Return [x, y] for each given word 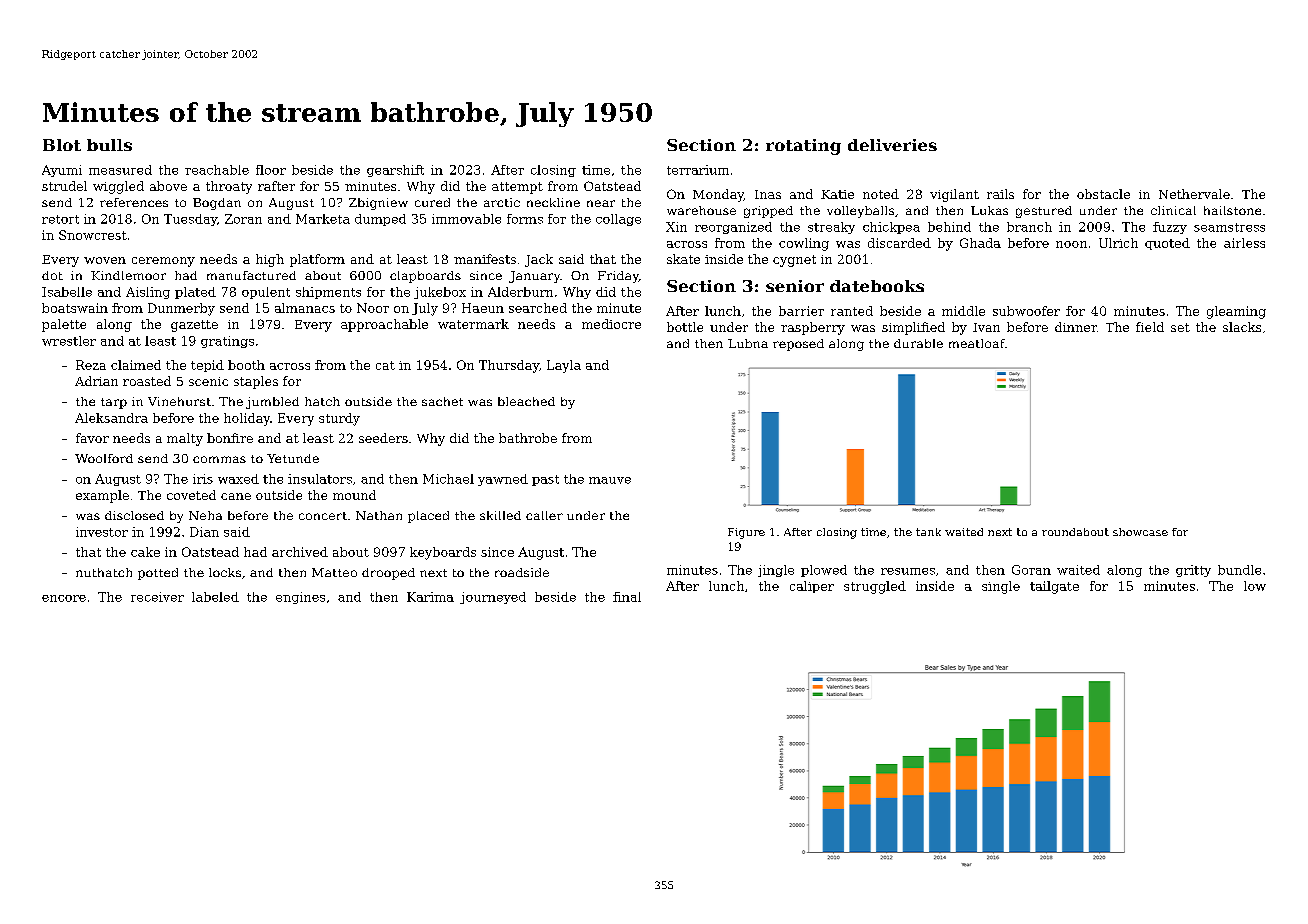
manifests [485, 259]
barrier [801, 311]
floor [271, 170]
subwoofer [1026, 311]
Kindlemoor [128, 275]
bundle [1239, 570]
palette [64, 325]
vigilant [954, 195]
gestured [1044, 212]
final [627, 597]
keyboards [443, 553]
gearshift [395, 171]
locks [225, 572]
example [102, 496]
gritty [1193, 571]
